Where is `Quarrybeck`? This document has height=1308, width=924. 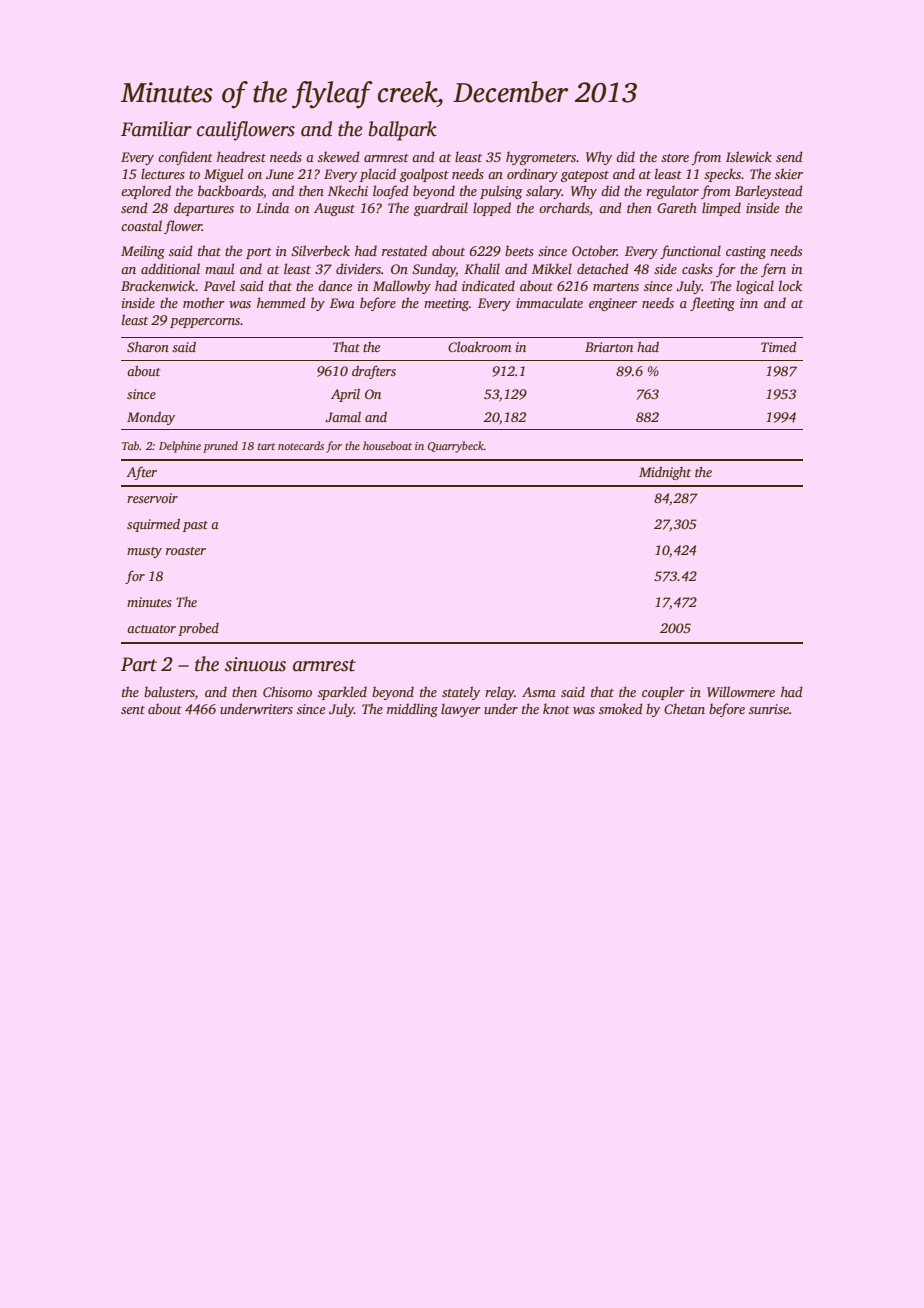 Quarrybeck is located at coordinates (456, 447).
